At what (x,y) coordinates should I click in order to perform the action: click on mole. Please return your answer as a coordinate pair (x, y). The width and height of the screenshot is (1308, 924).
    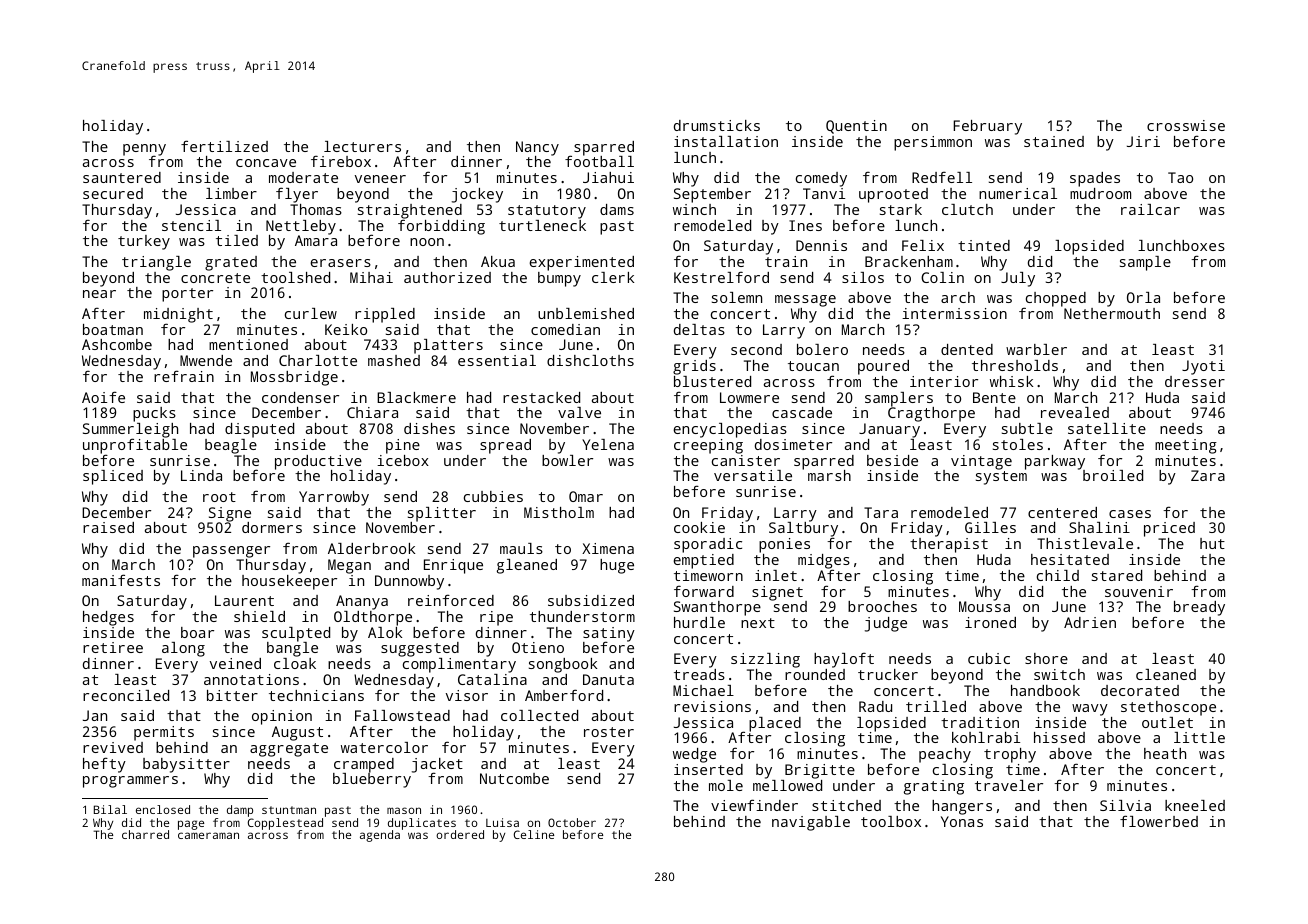
    Looking at the image, I should click on (726, 785).
